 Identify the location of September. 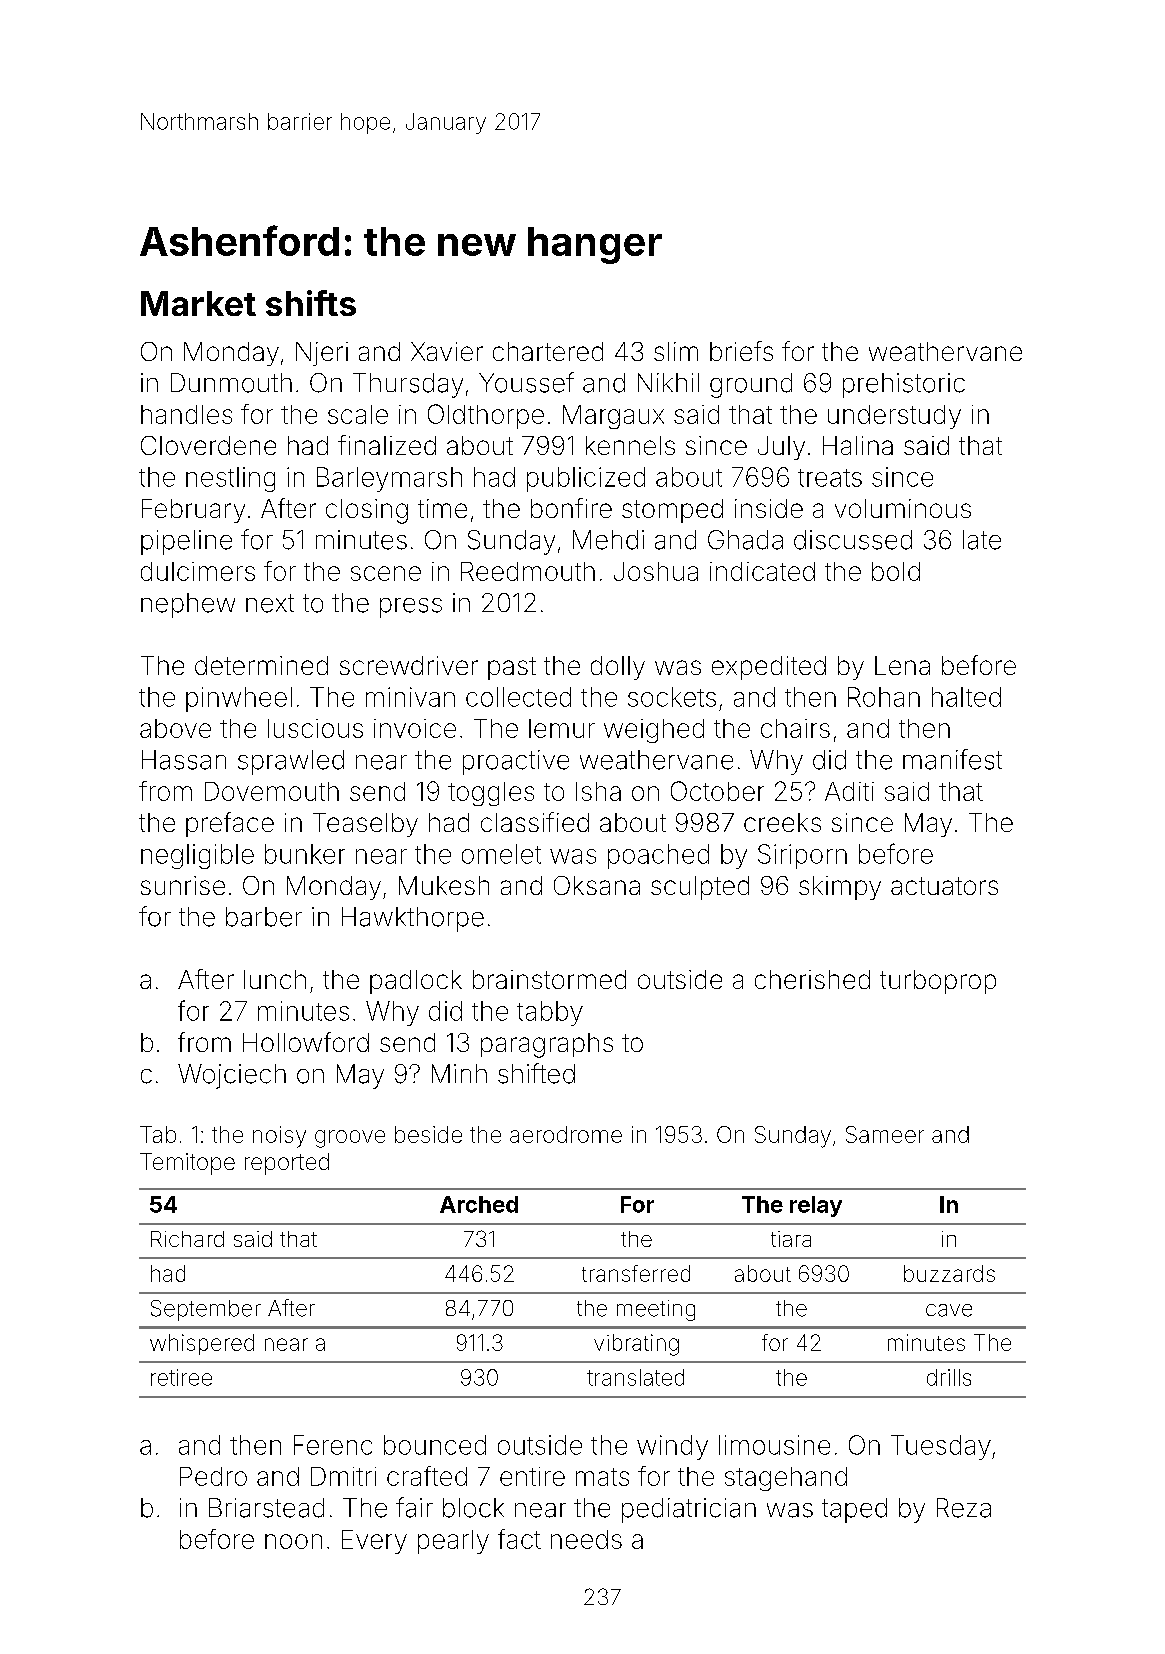
(206, 1310).
